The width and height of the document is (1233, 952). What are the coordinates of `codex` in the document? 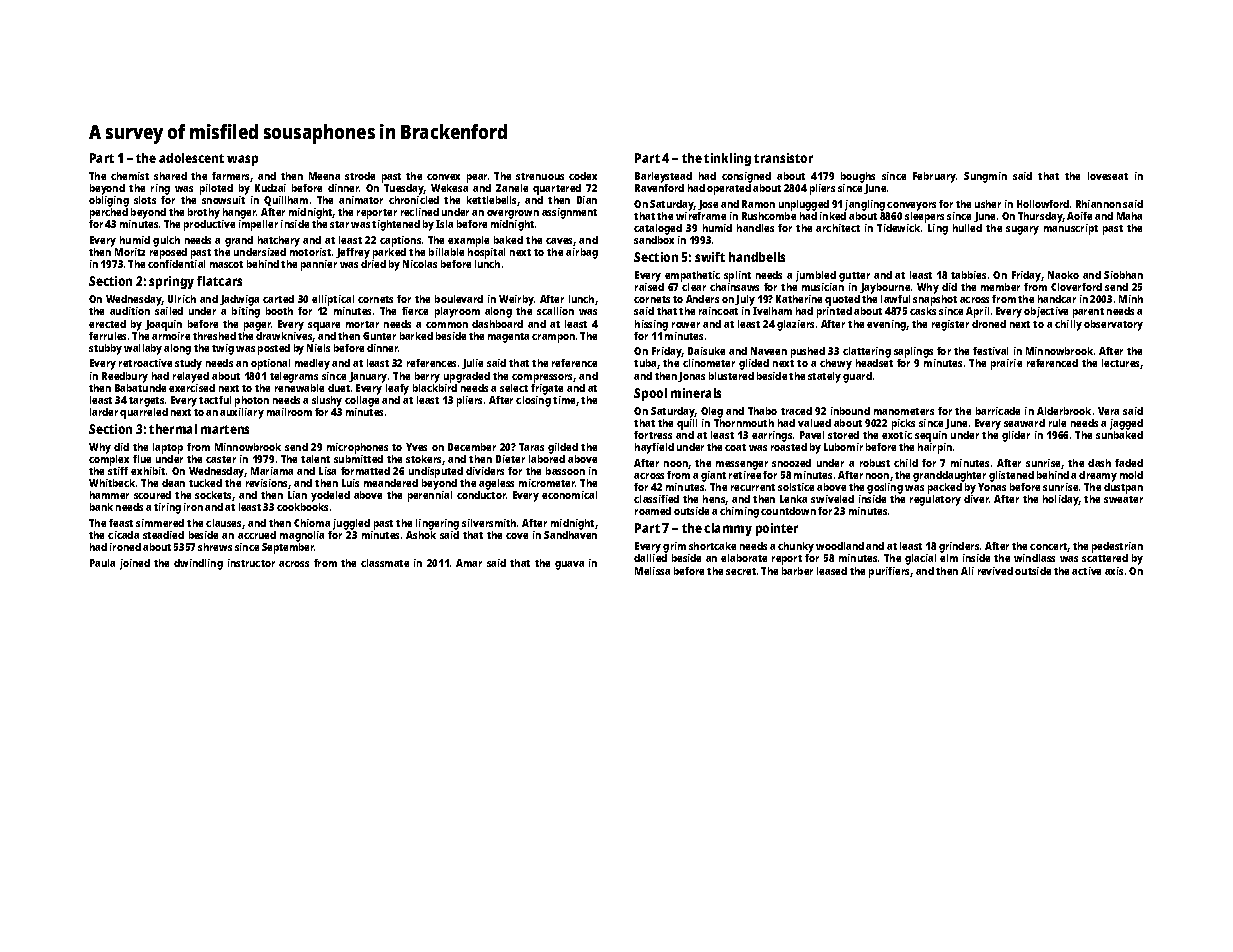 It's located at (583, 176).
